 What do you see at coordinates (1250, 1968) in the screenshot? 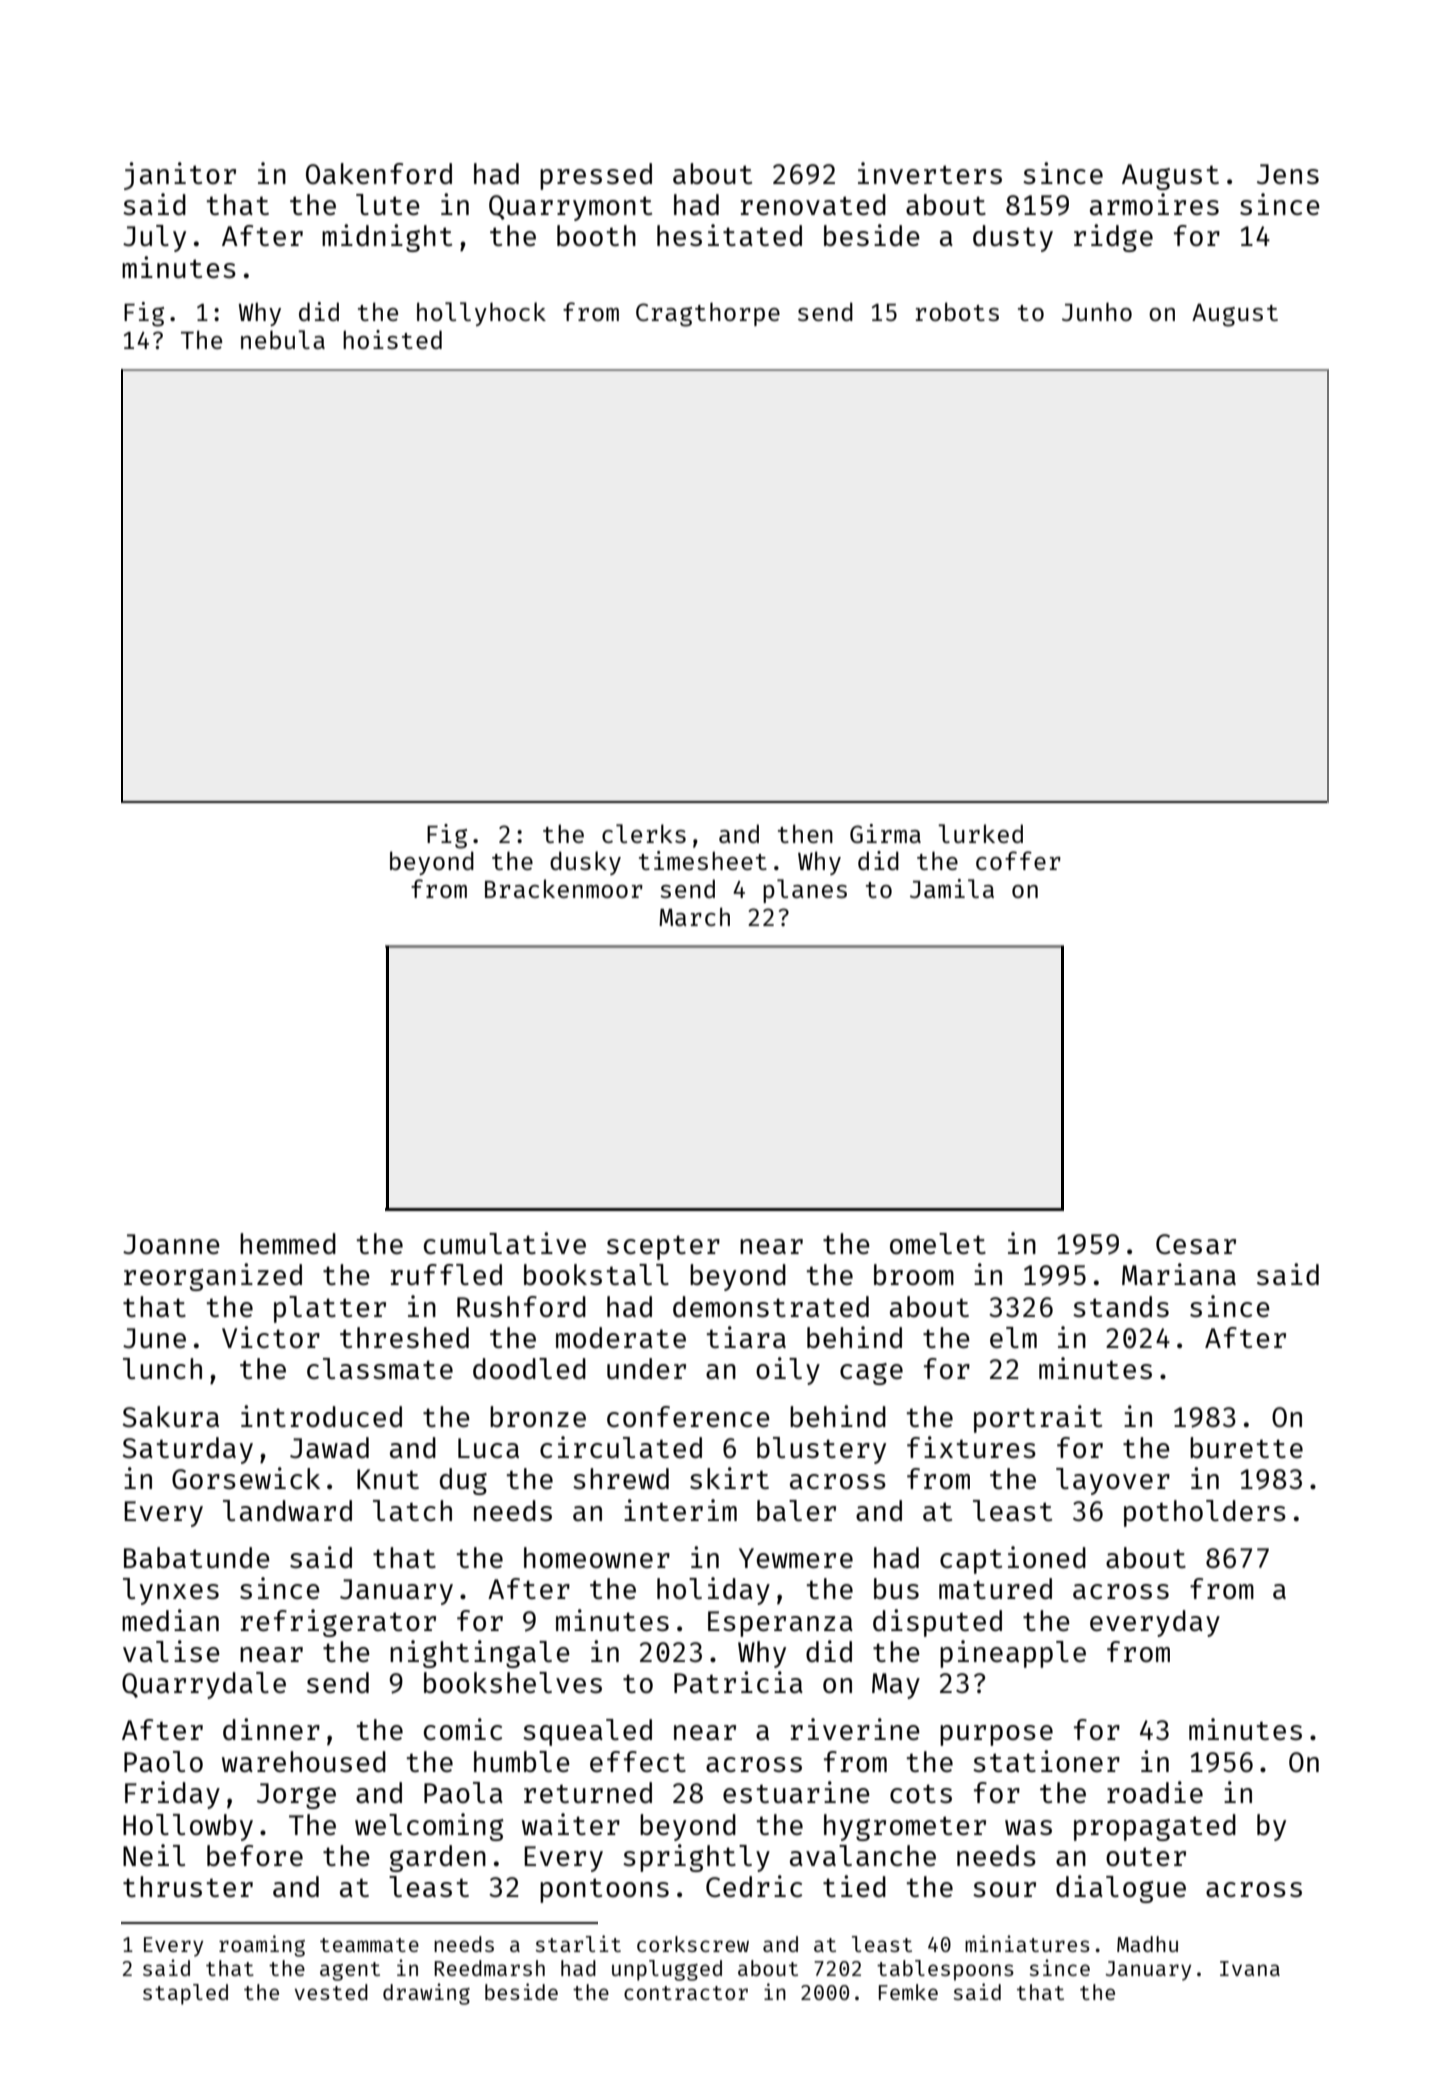
I see `Ivana` at bounding box center [1250, 1968].
